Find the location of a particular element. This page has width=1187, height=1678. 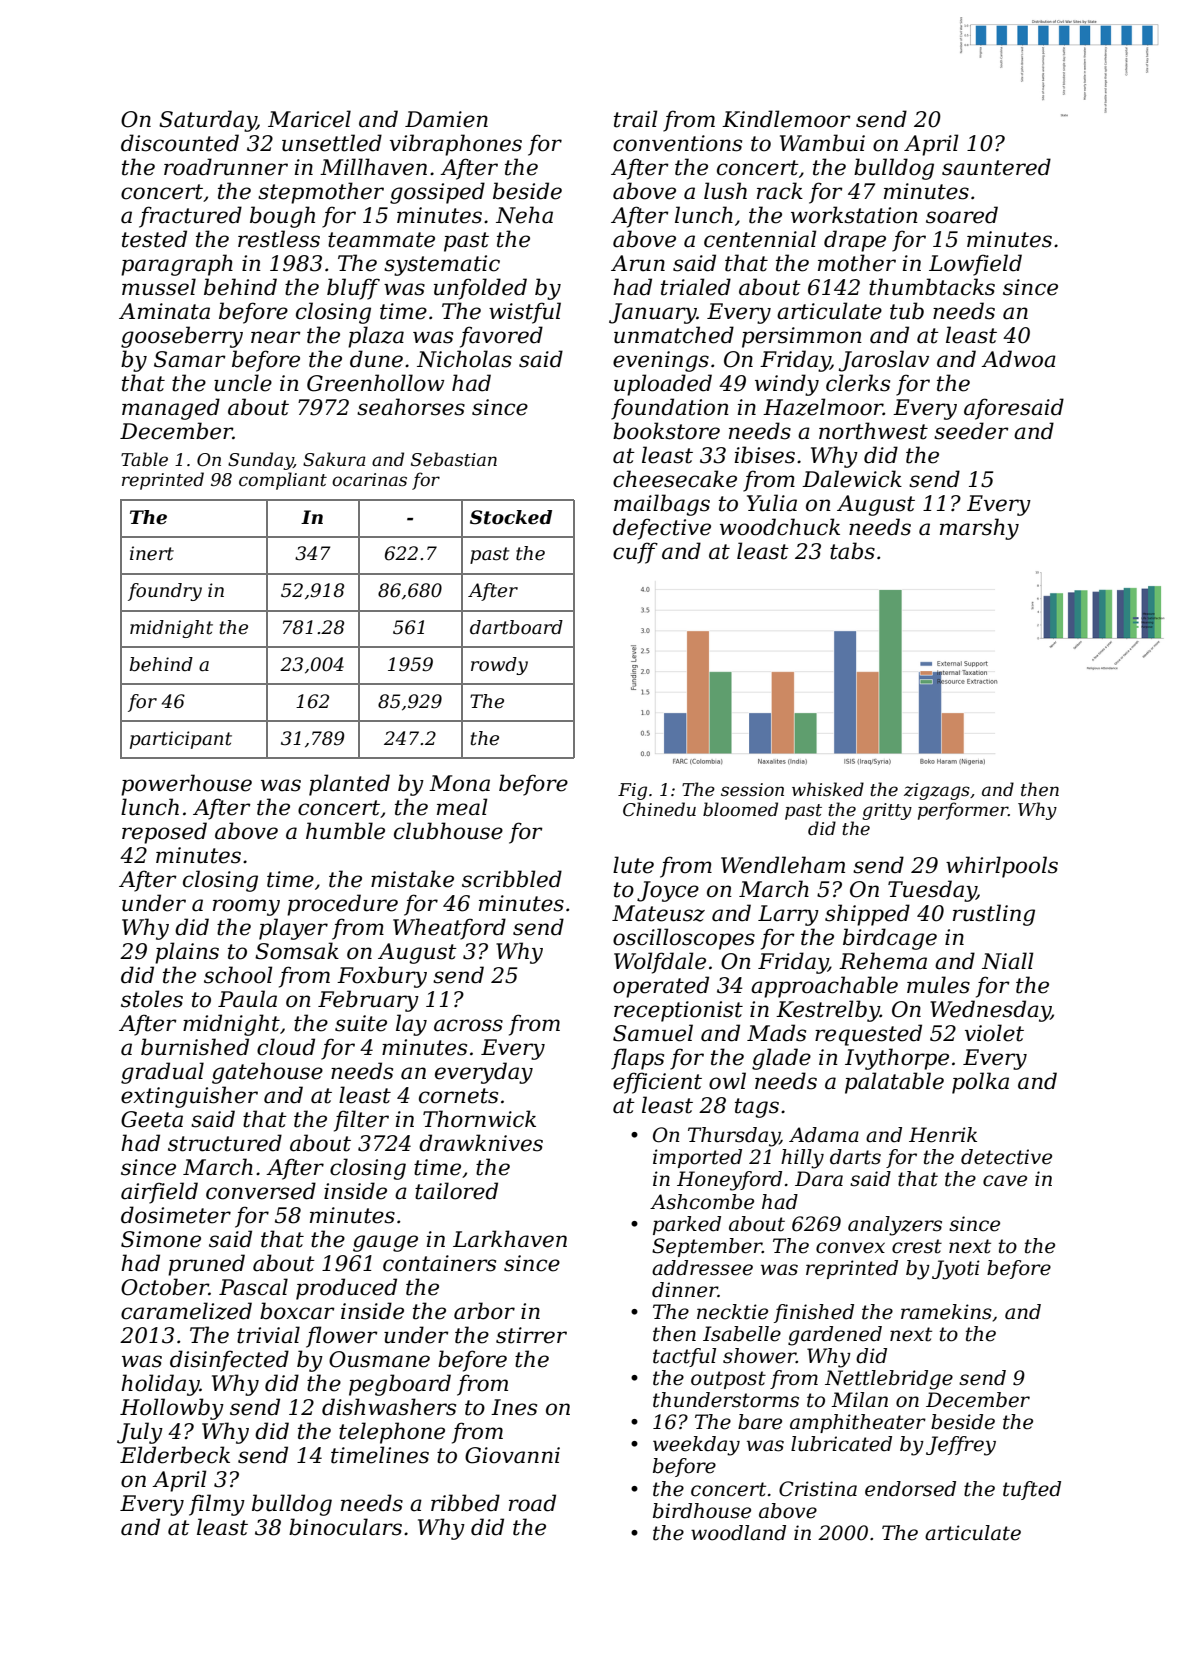

evenings is located at coordinates (661, 361).
